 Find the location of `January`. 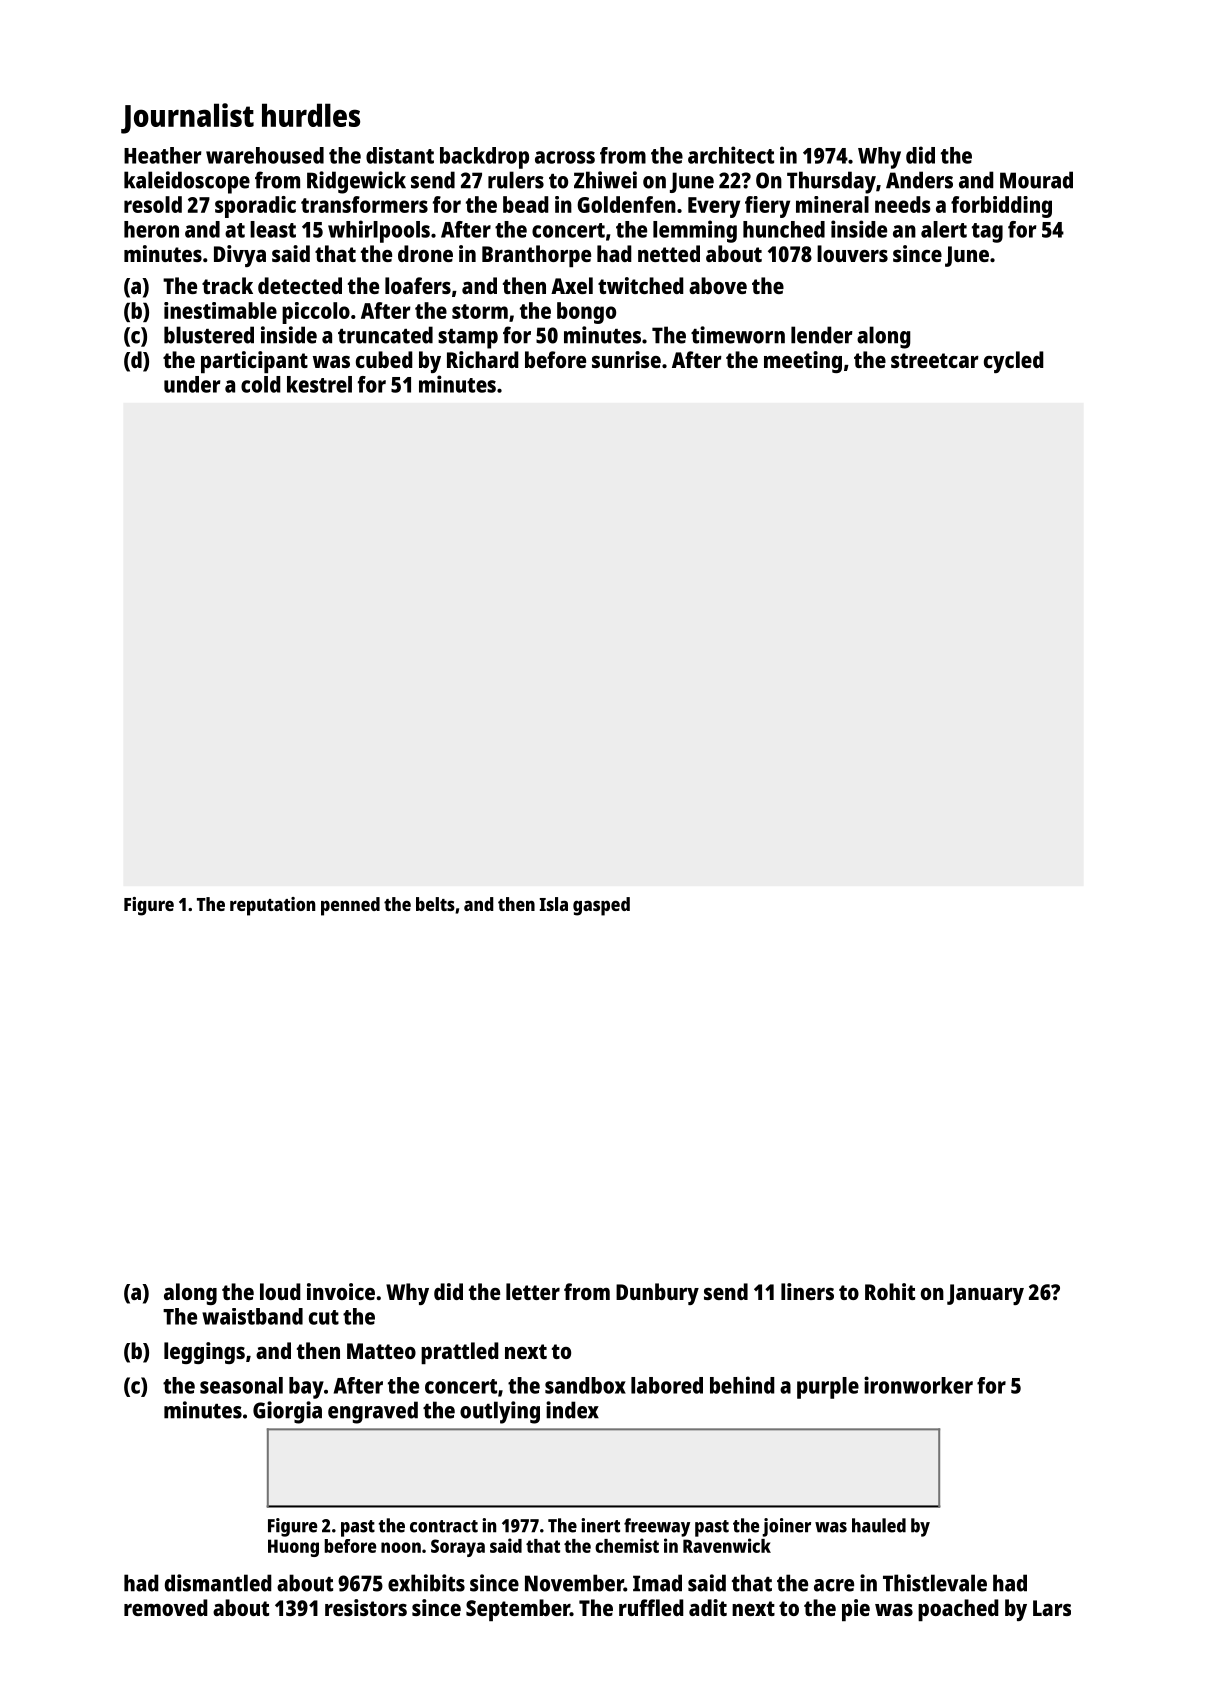

January is located at coordinates (985, 1294).
